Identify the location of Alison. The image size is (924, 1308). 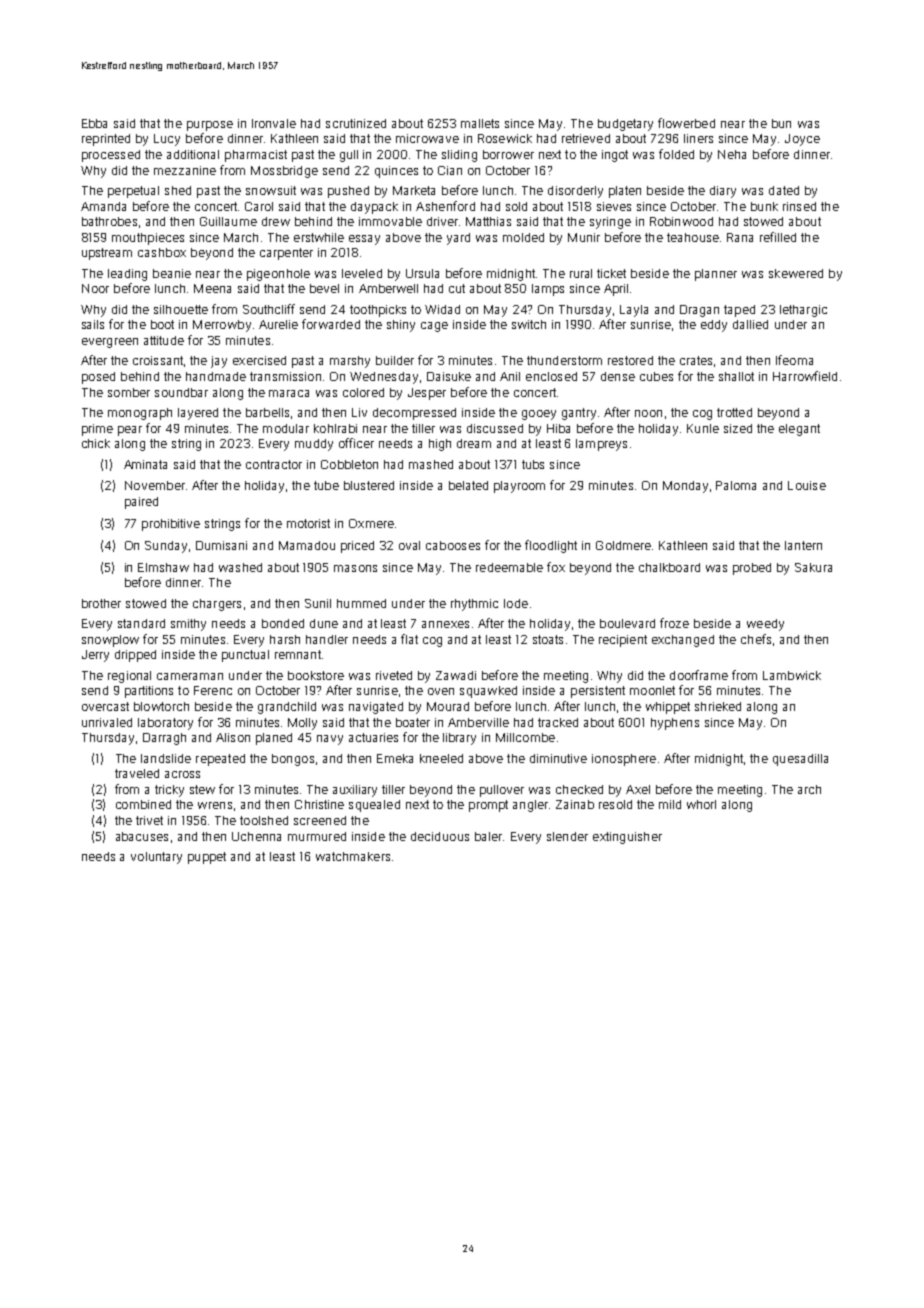
(233, 737).
